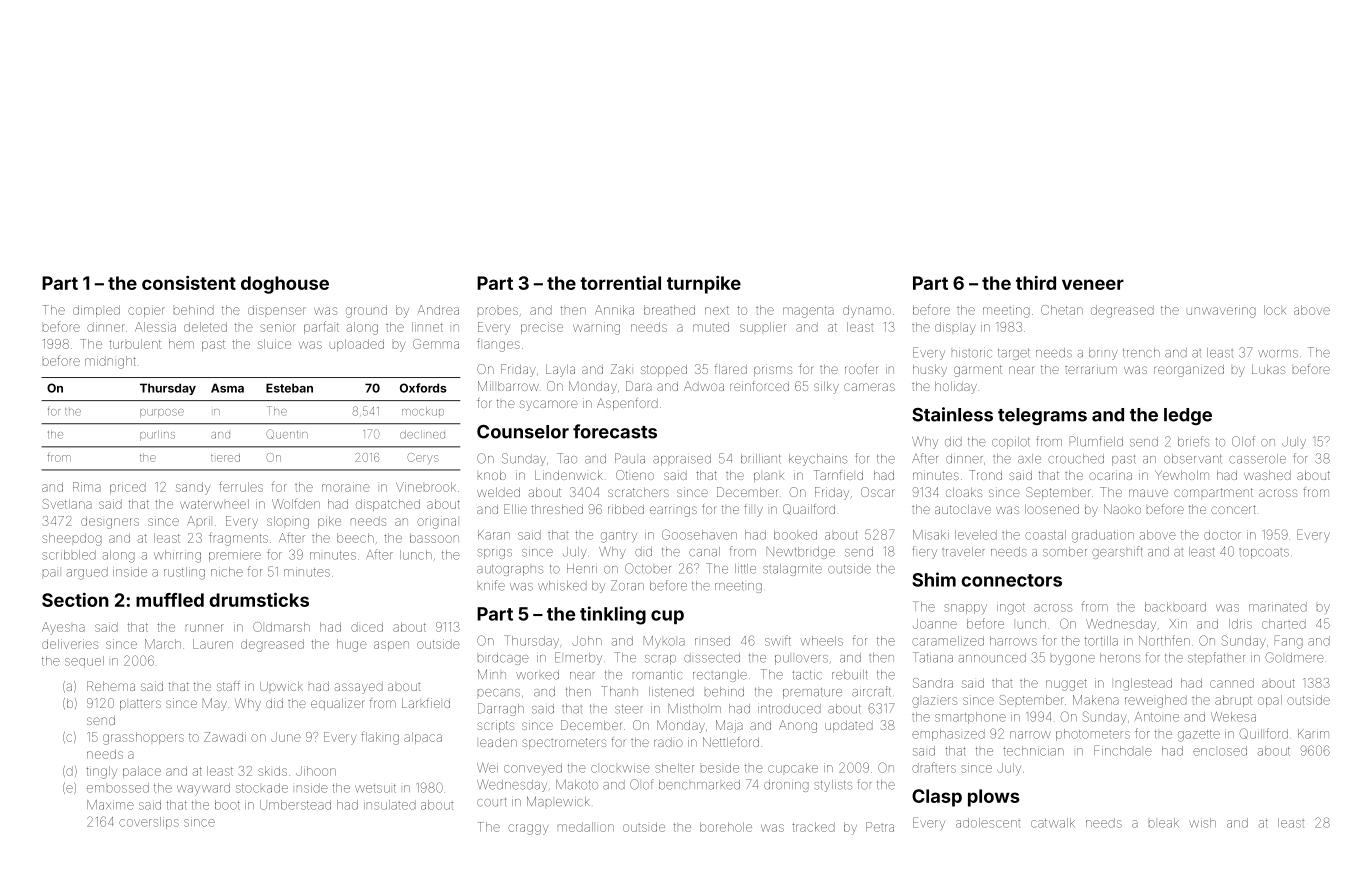 This screenshot has width=1372, height=887. What do you see at coordinates (615, 431) in the screenshot?
I see `forecasts` at bounding box center [615, 431].
